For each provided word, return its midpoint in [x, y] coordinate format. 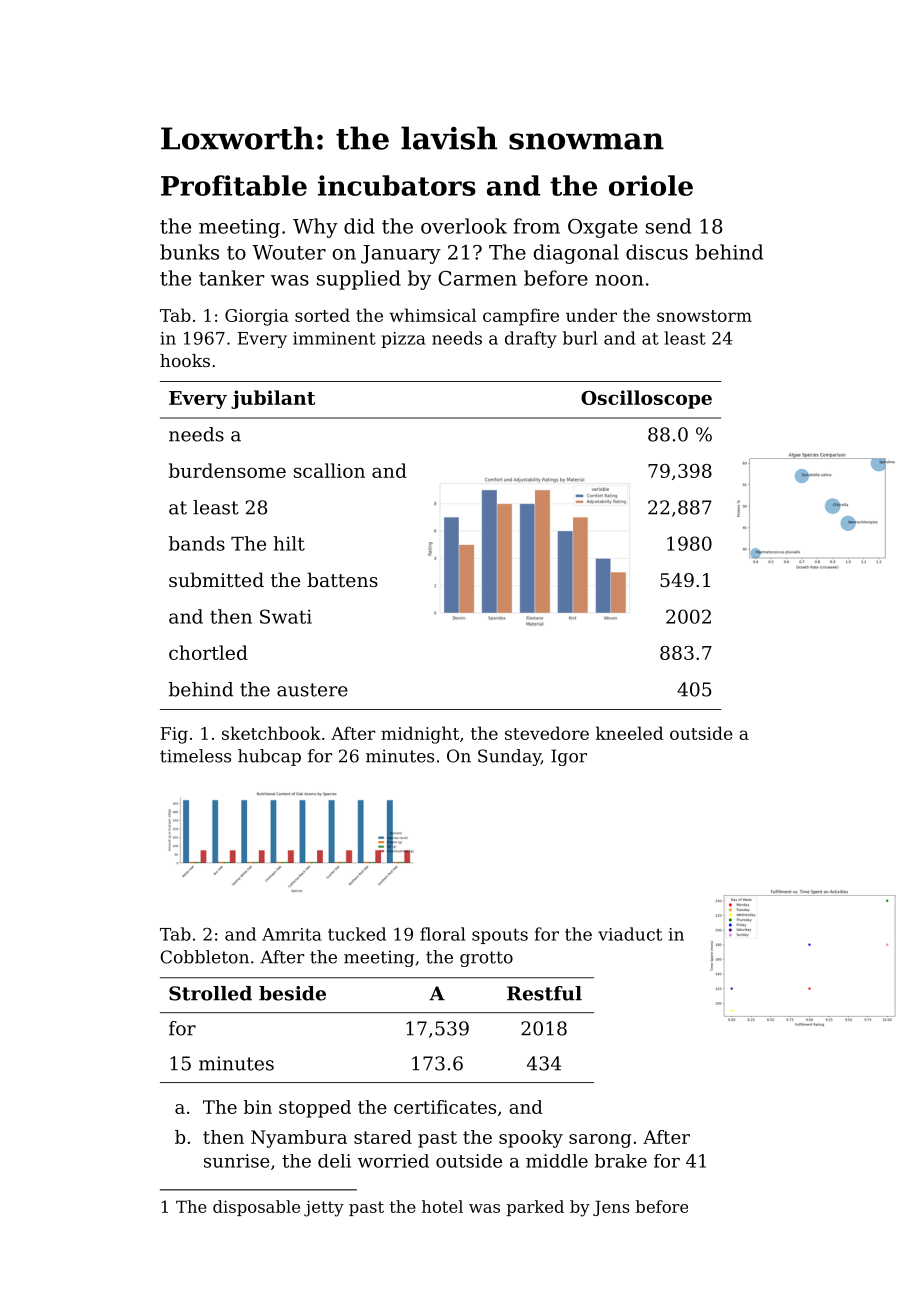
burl [580, 338]
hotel [442, 1206]
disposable [256, 1208]
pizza [403, 340]
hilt [289, 543]
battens [342, 579]
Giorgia [257, 317]
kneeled [629, 733]
